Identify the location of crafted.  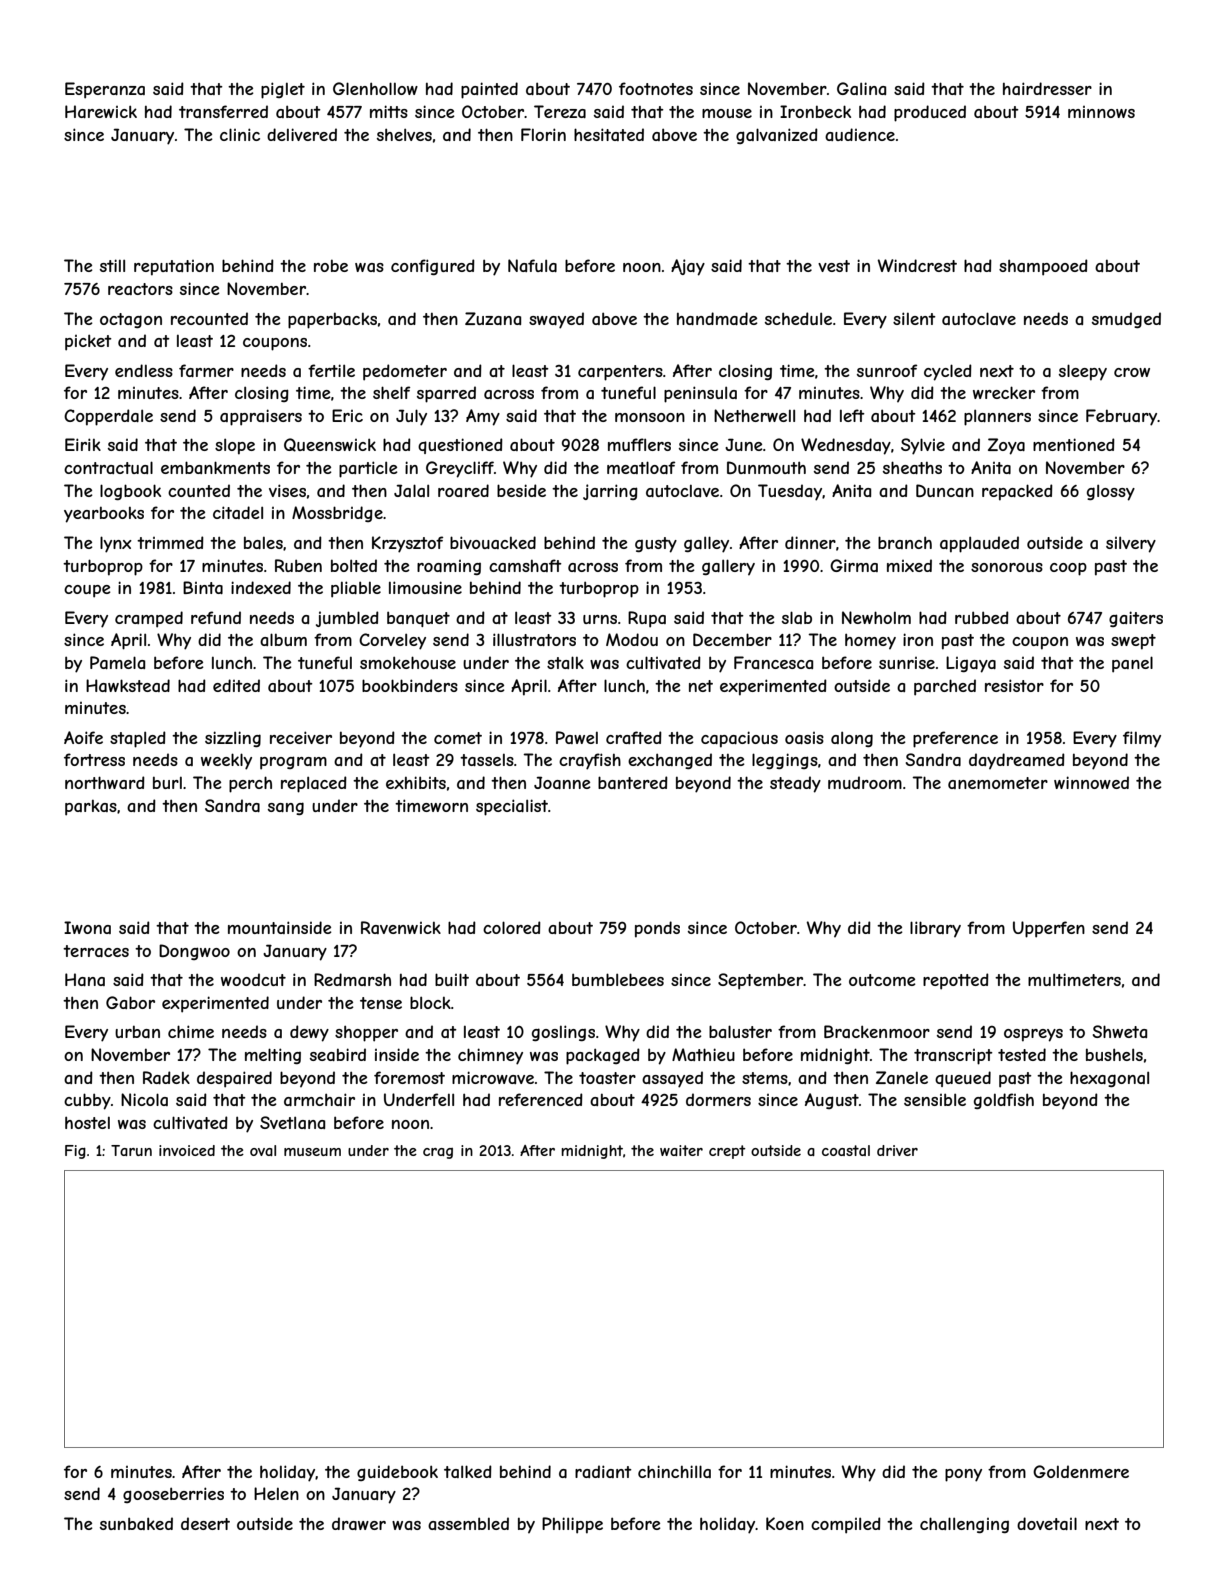
(634, 737).
